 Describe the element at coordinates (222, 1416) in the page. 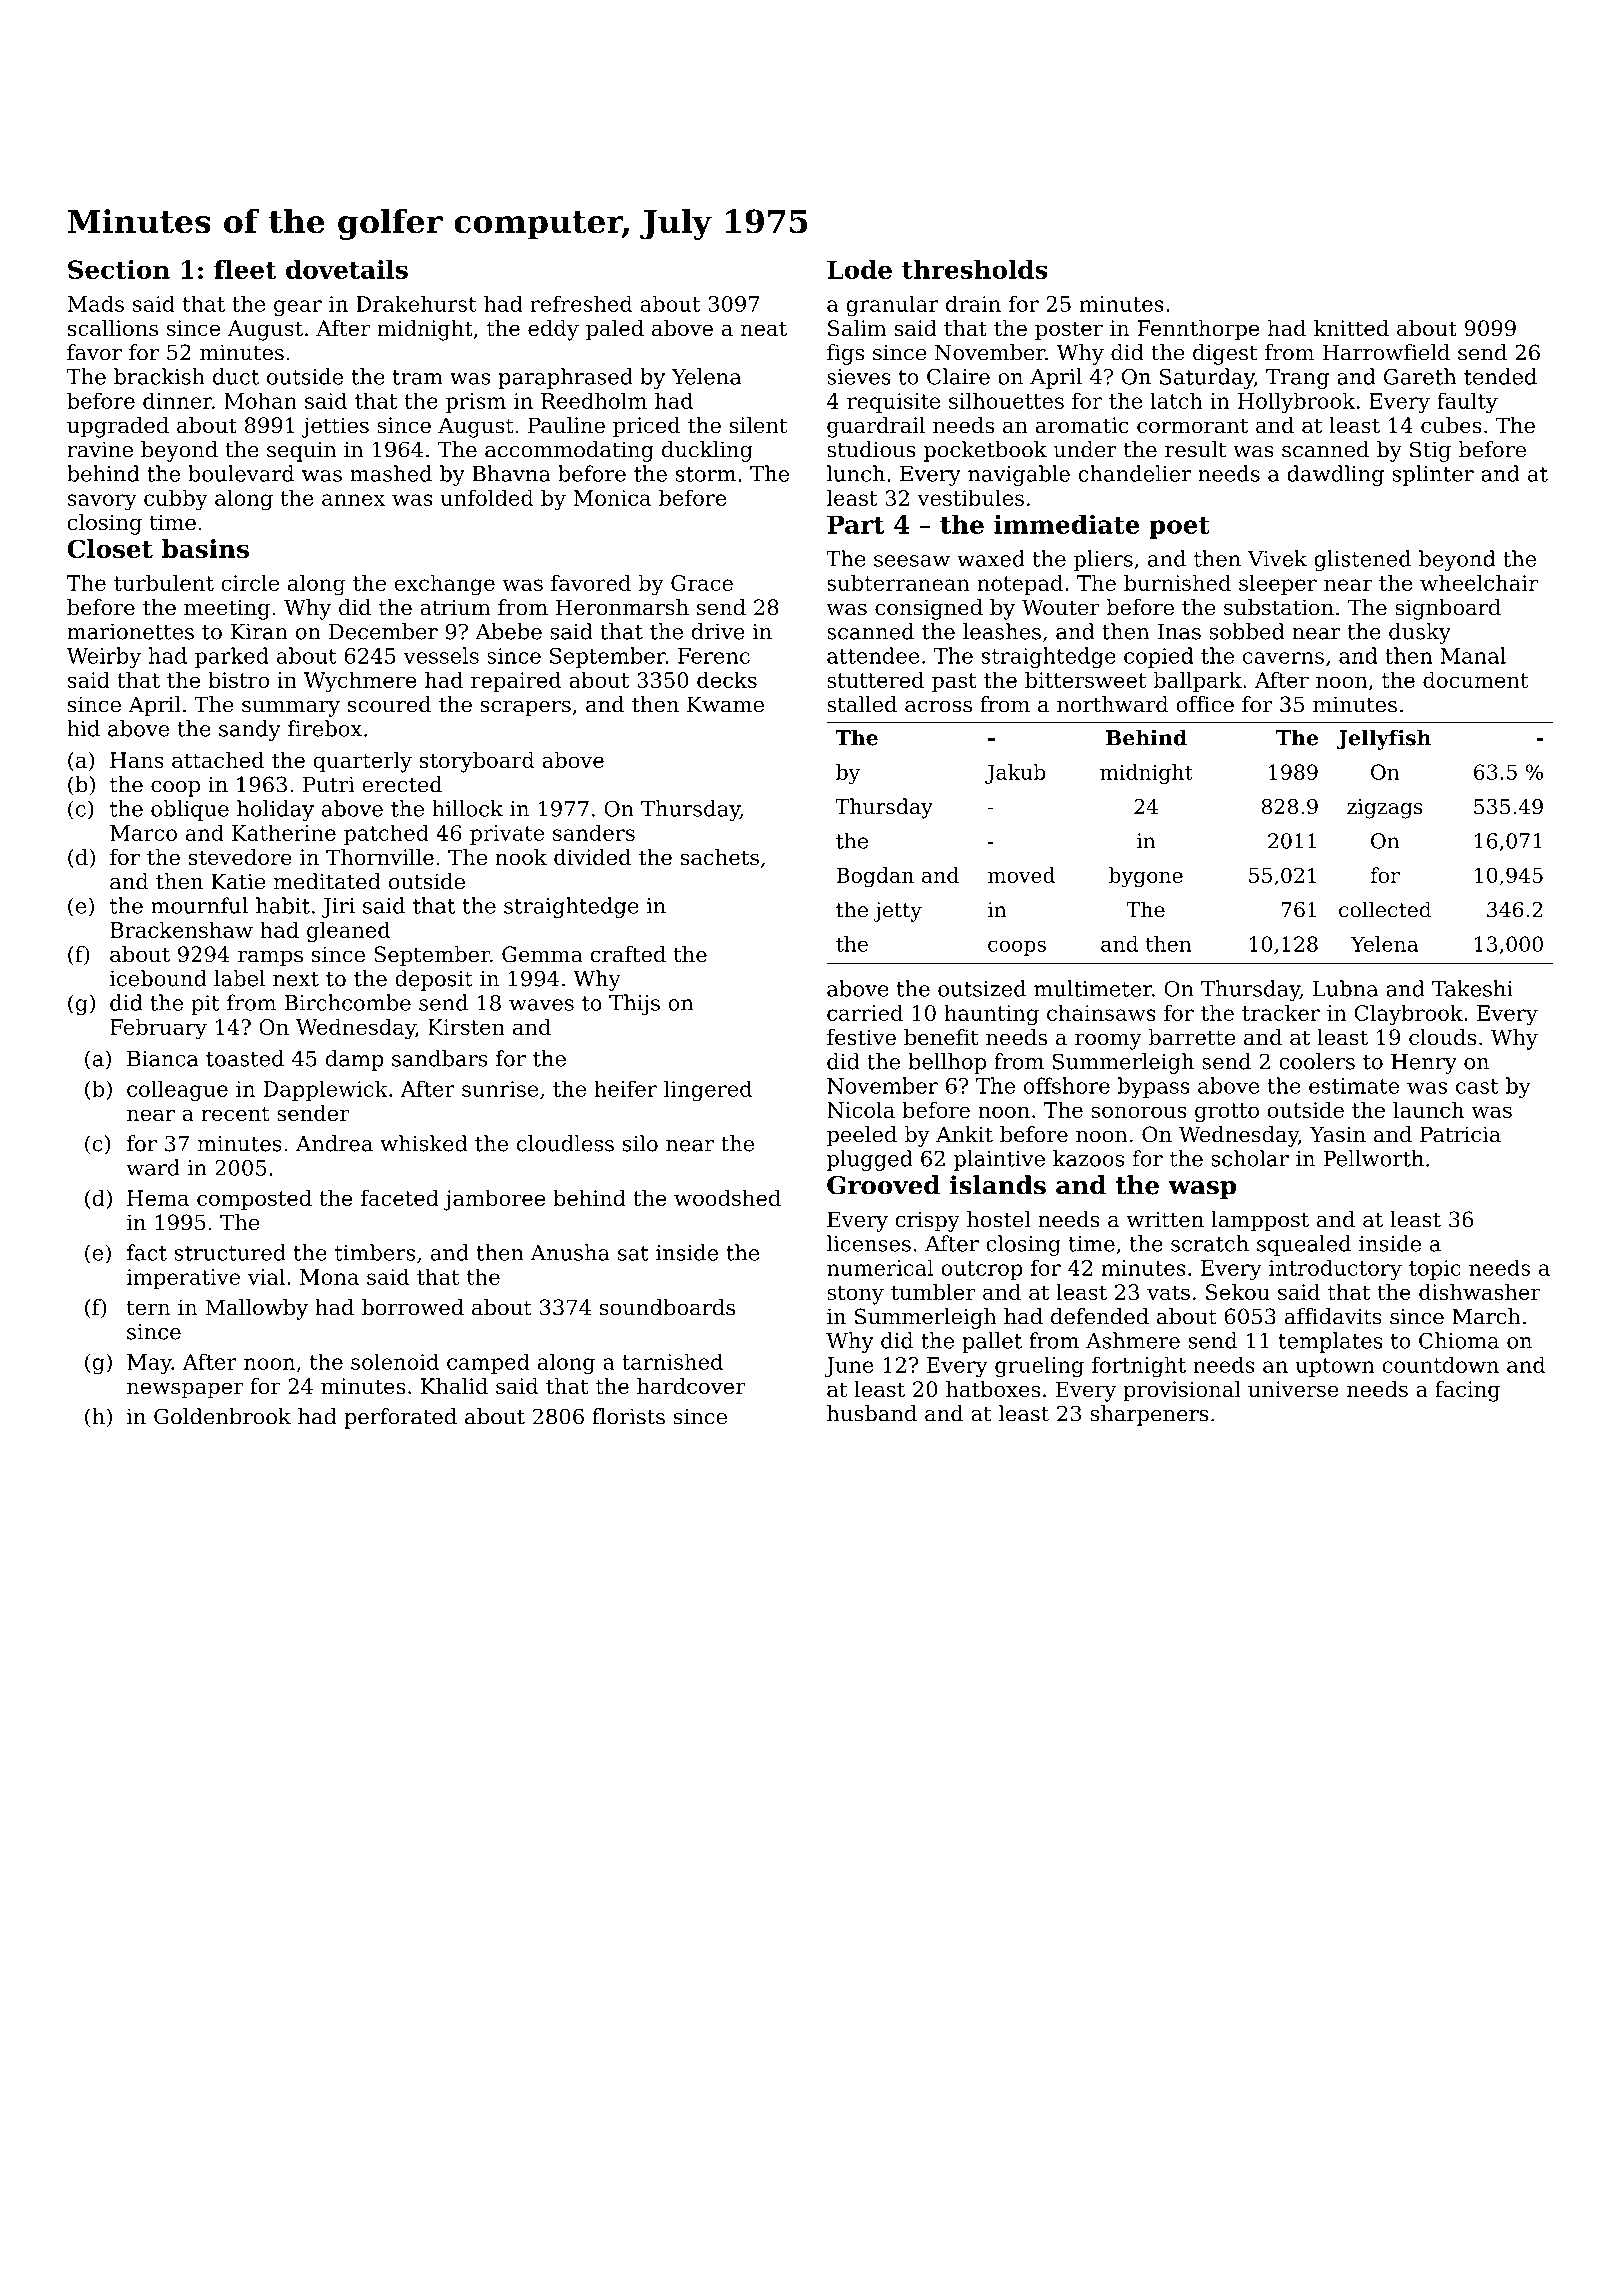

I see `Goldenbrook` at that location.
